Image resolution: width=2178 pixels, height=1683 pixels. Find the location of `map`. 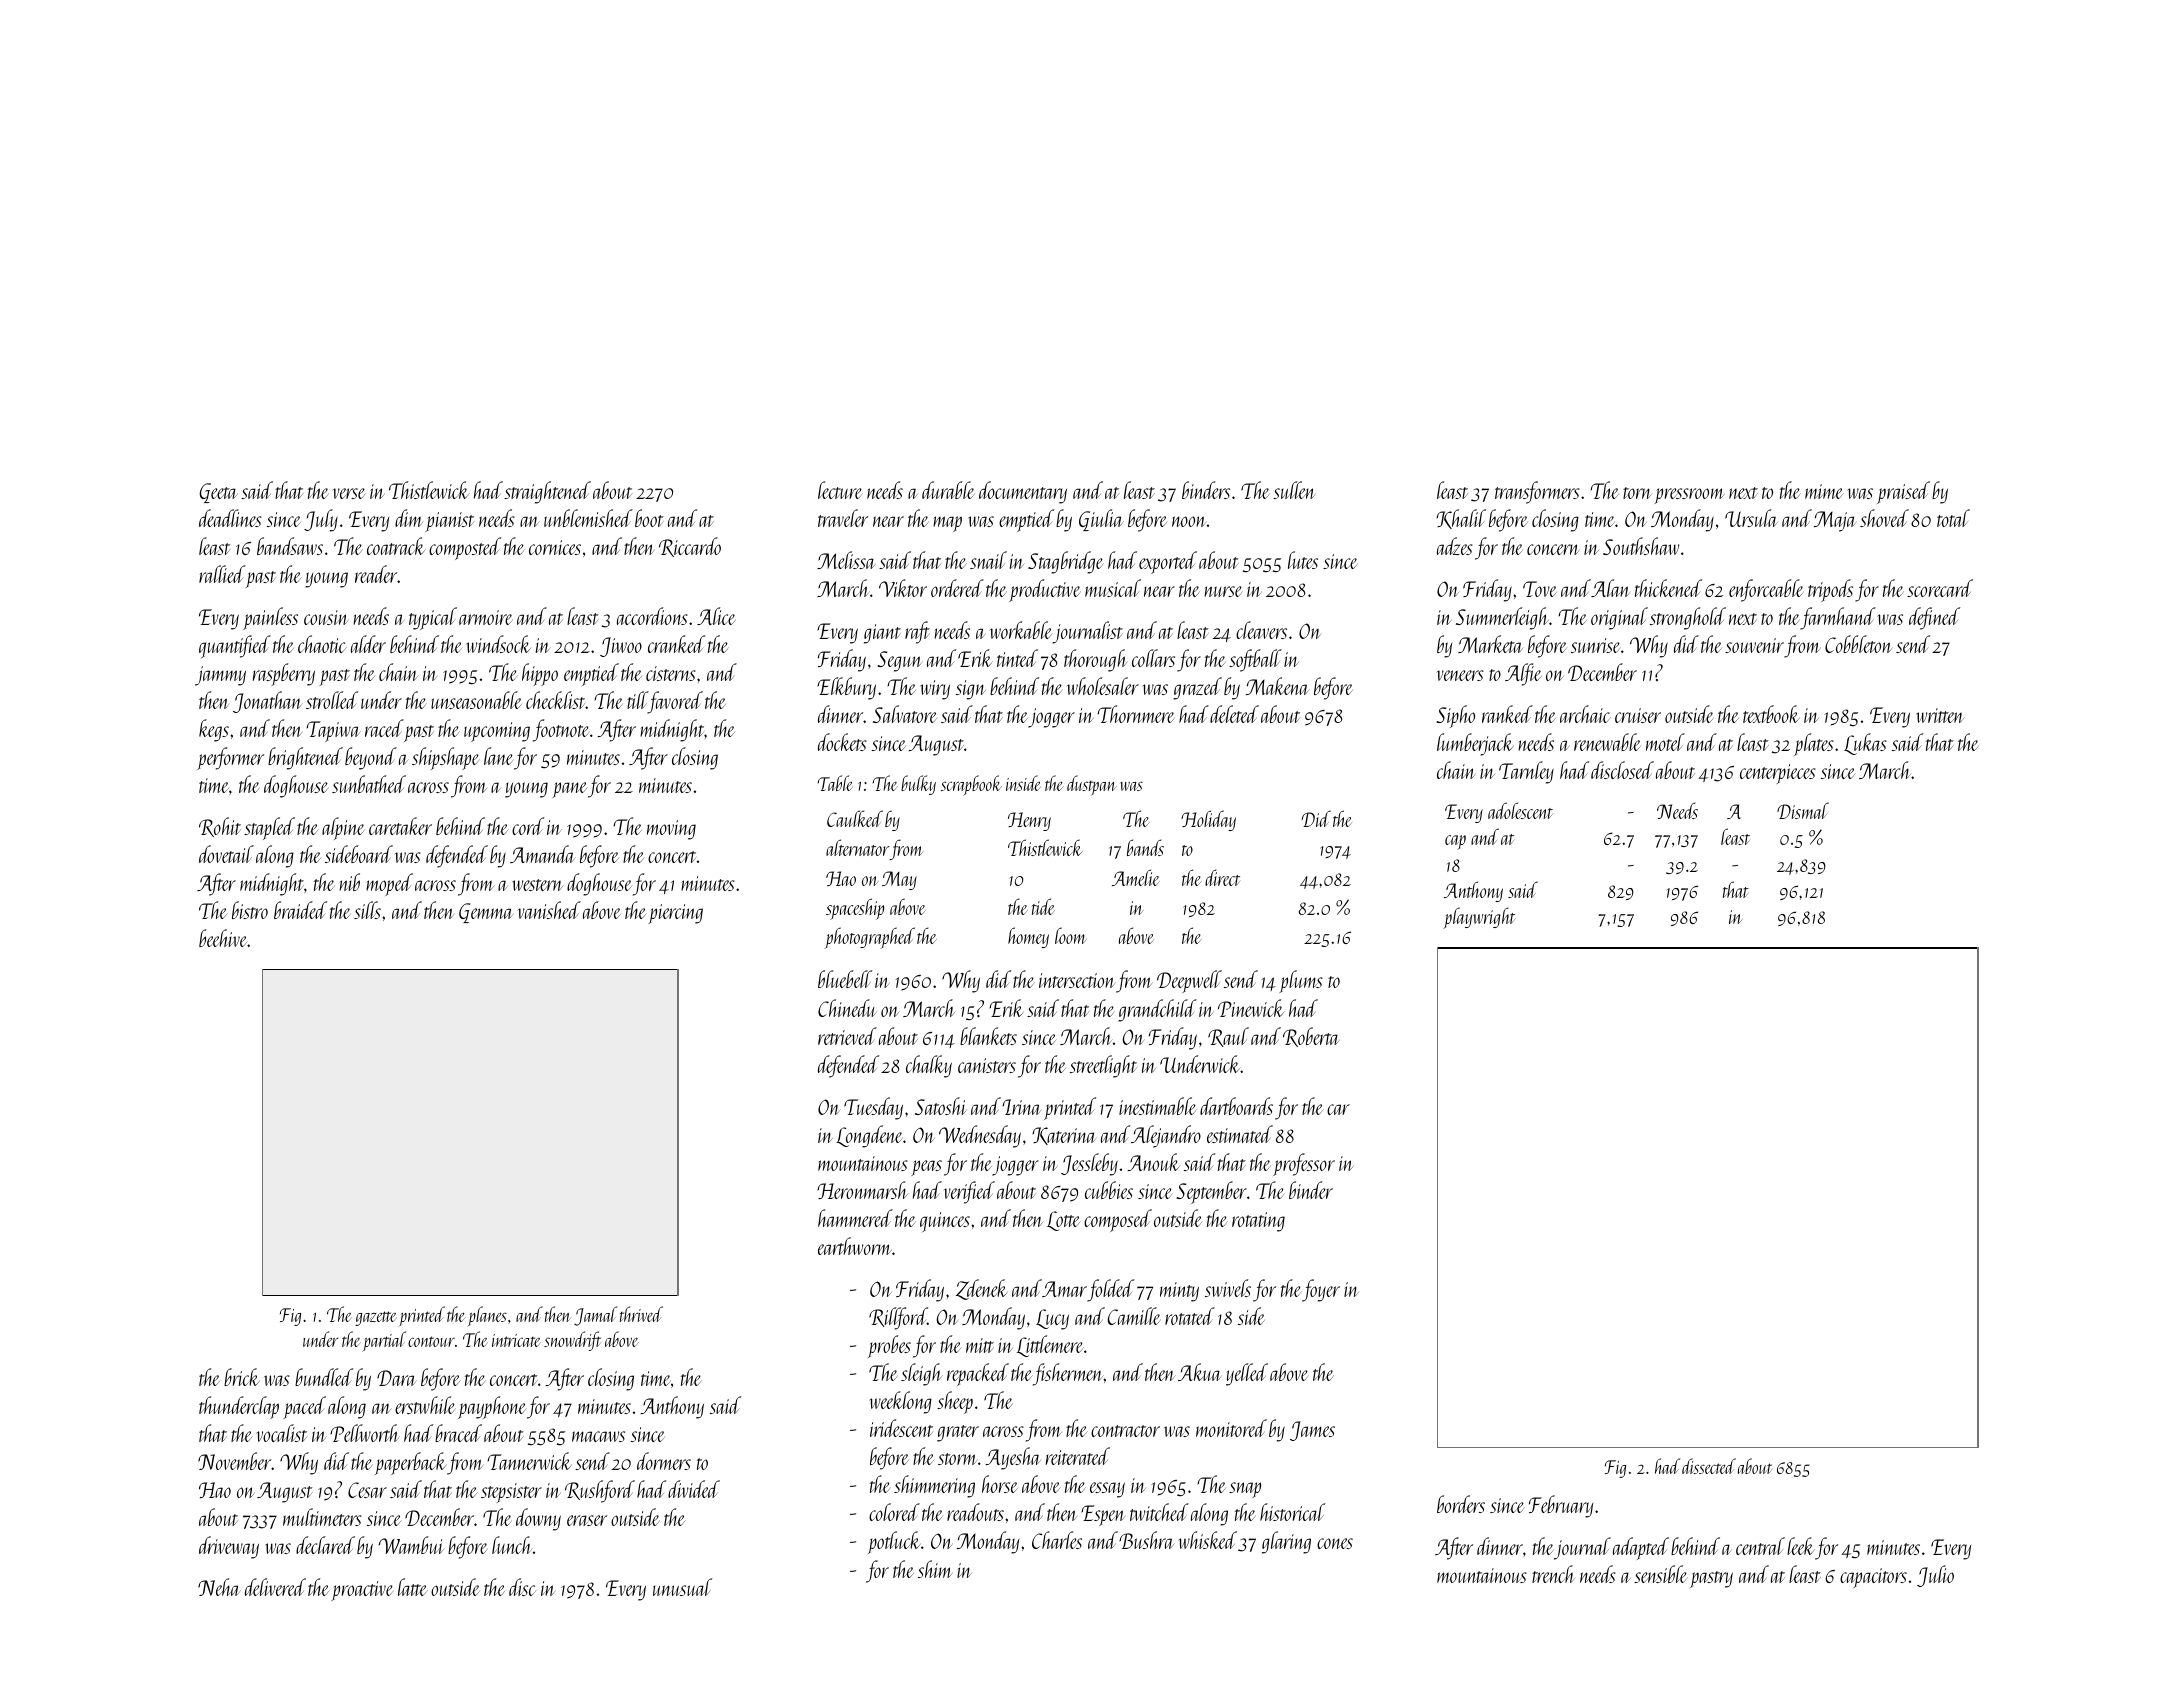

map is located at coordinates (947, 524).
